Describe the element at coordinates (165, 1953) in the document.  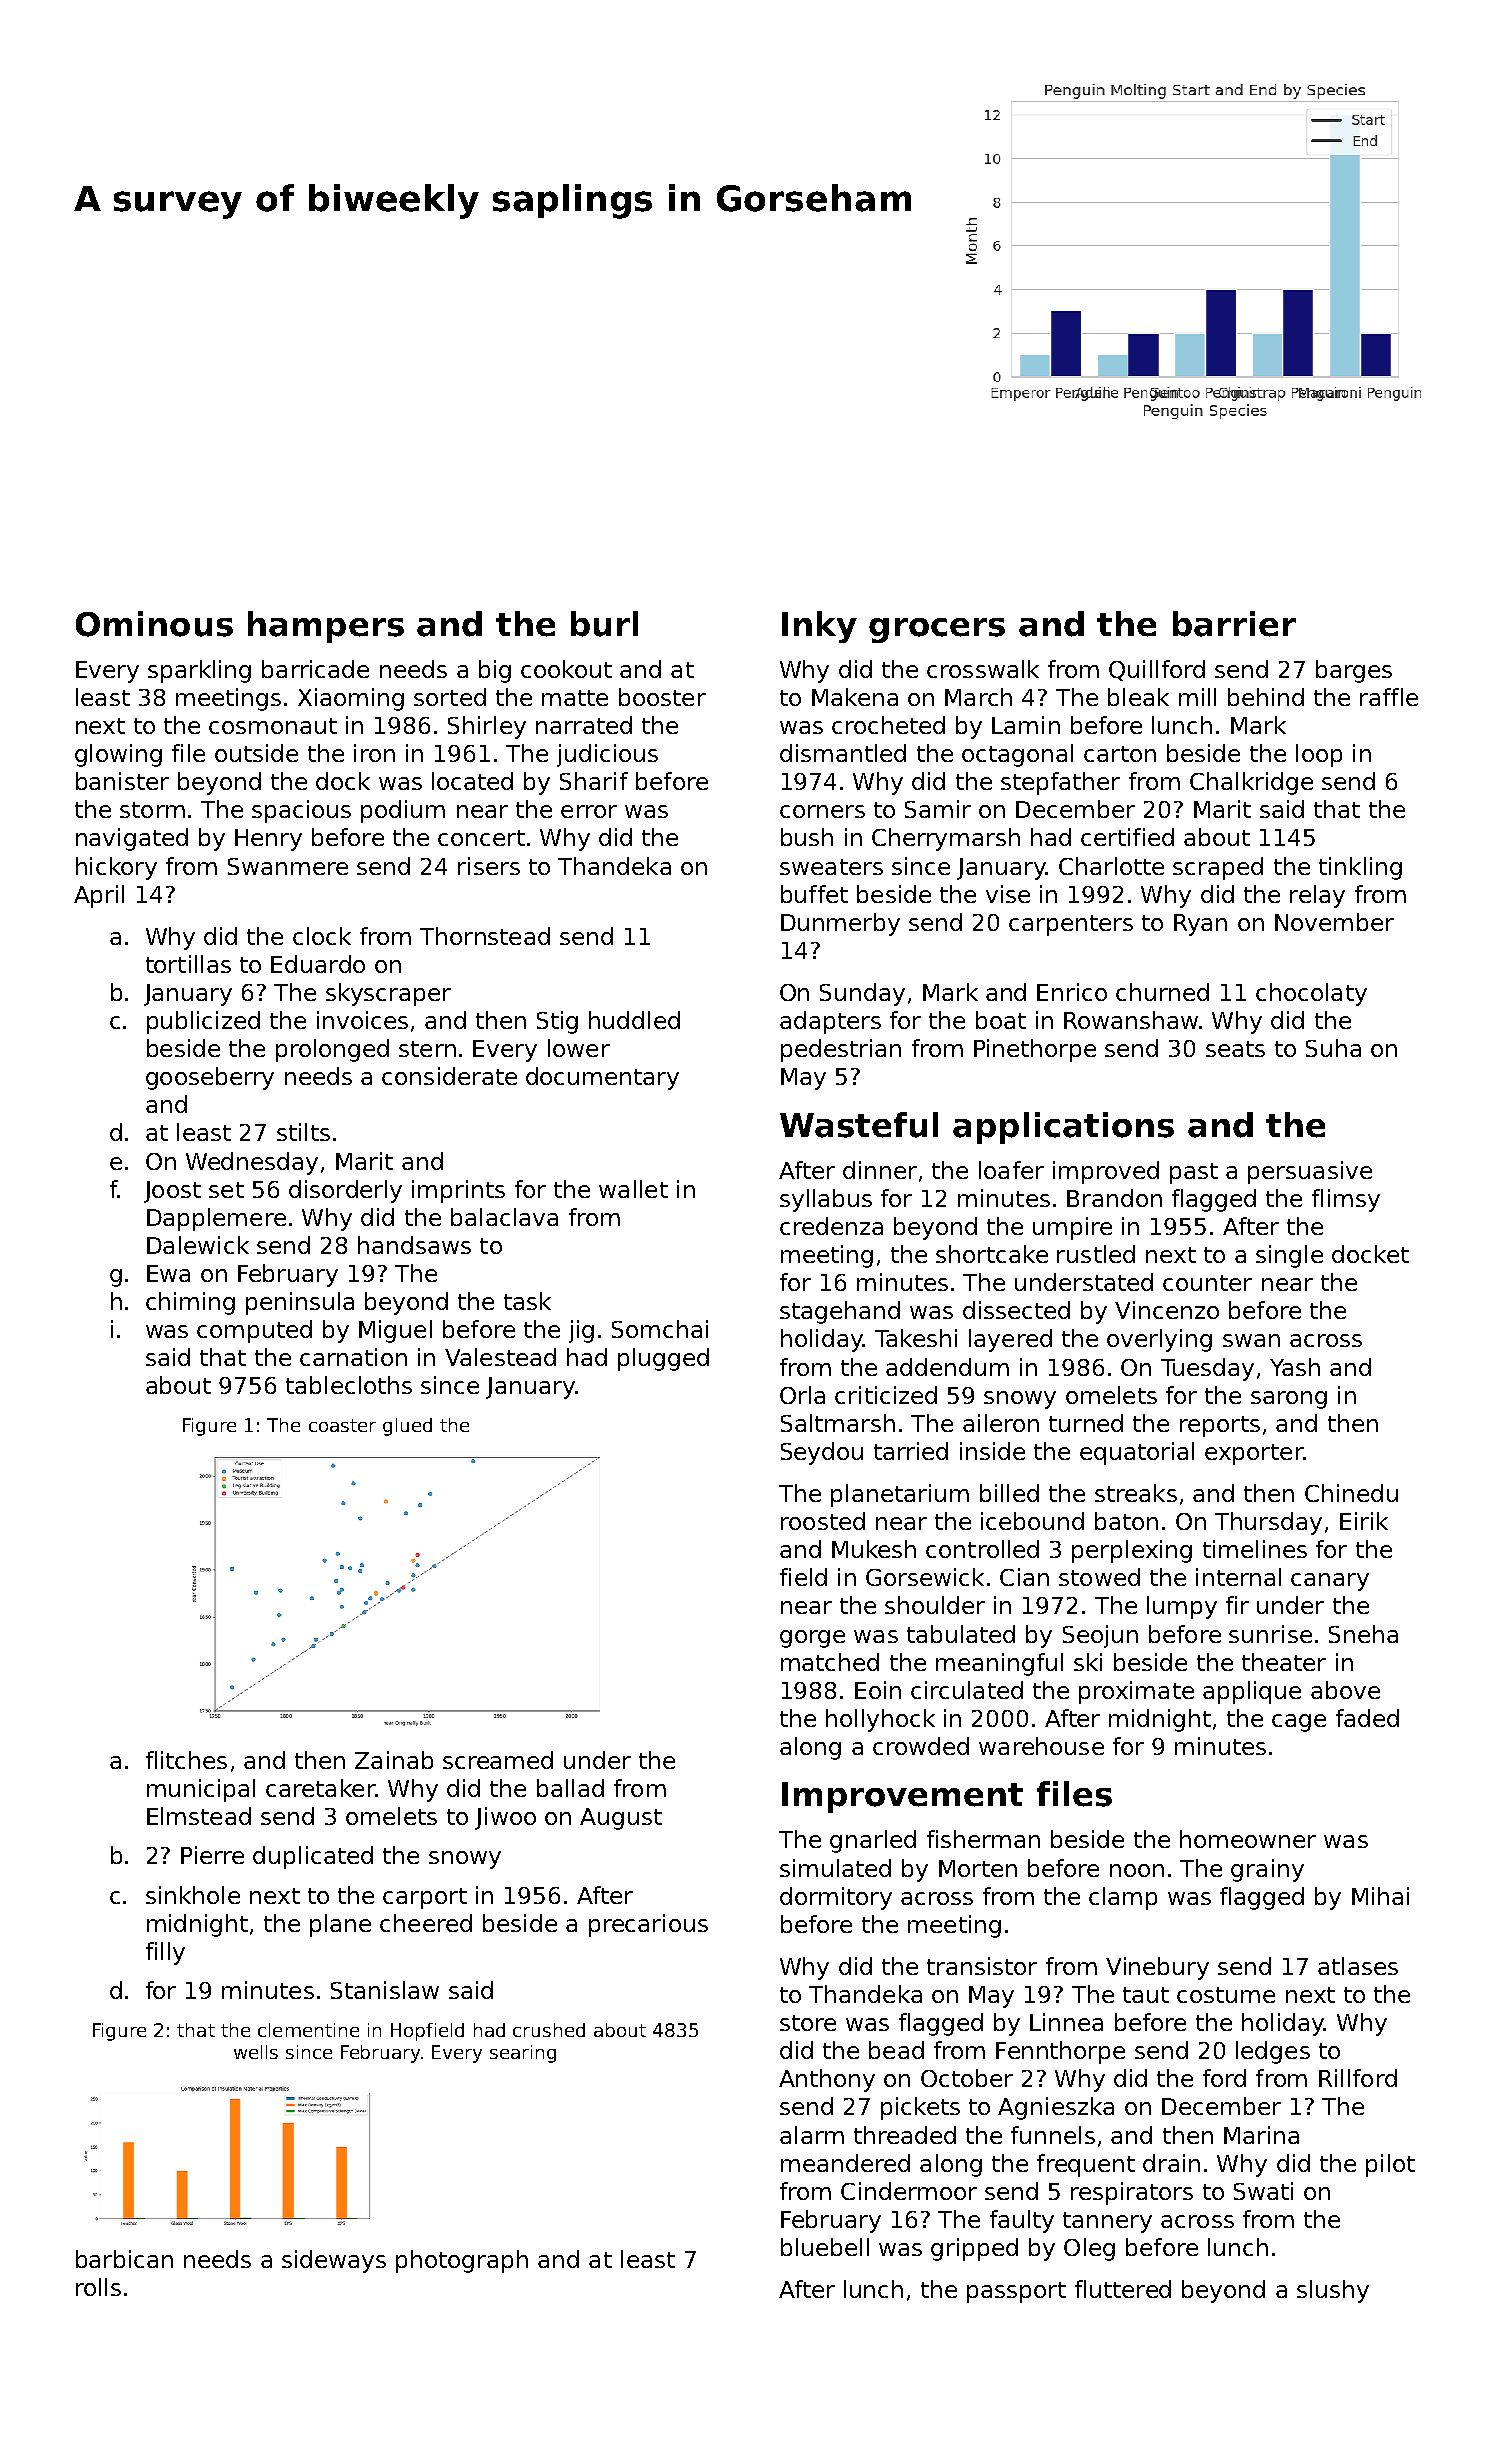
I see `filly` at that location.
